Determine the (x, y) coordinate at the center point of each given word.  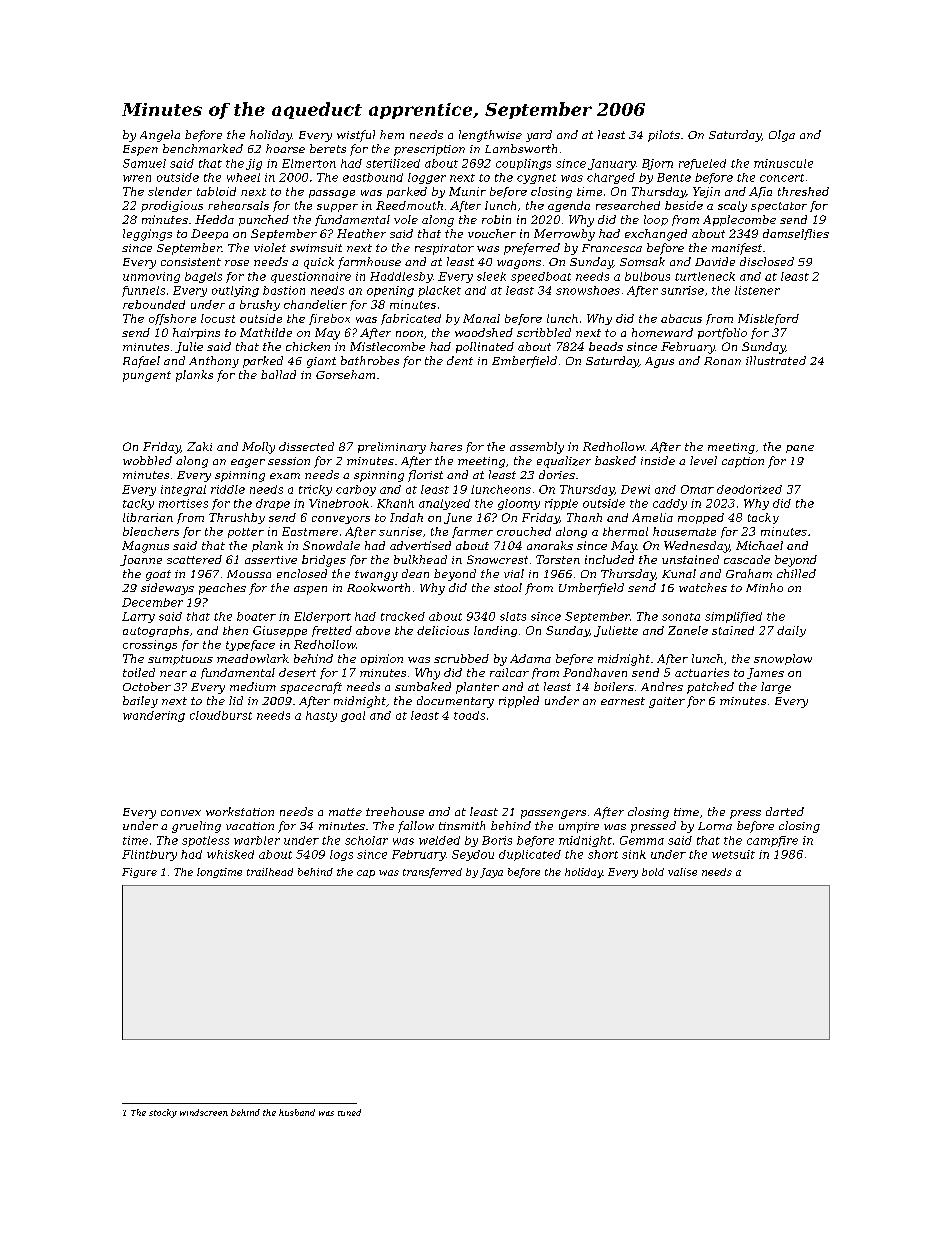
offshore (172, 319)
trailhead (270, 872)
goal (353, 716)
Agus (659, 362)
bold (653, 872)
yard (539, 136)
